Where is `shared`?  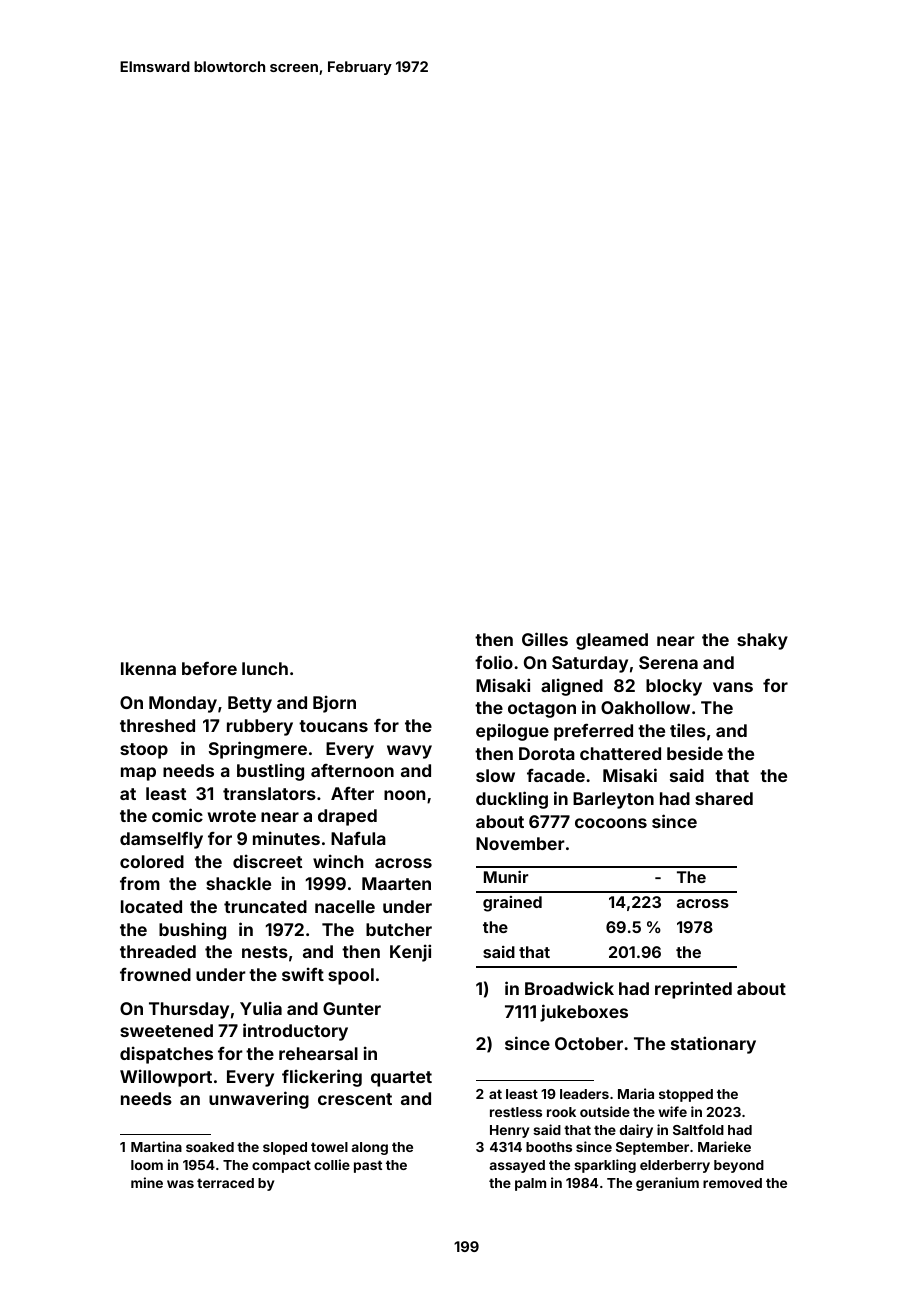 shared is located at coordinates (724, 798).
